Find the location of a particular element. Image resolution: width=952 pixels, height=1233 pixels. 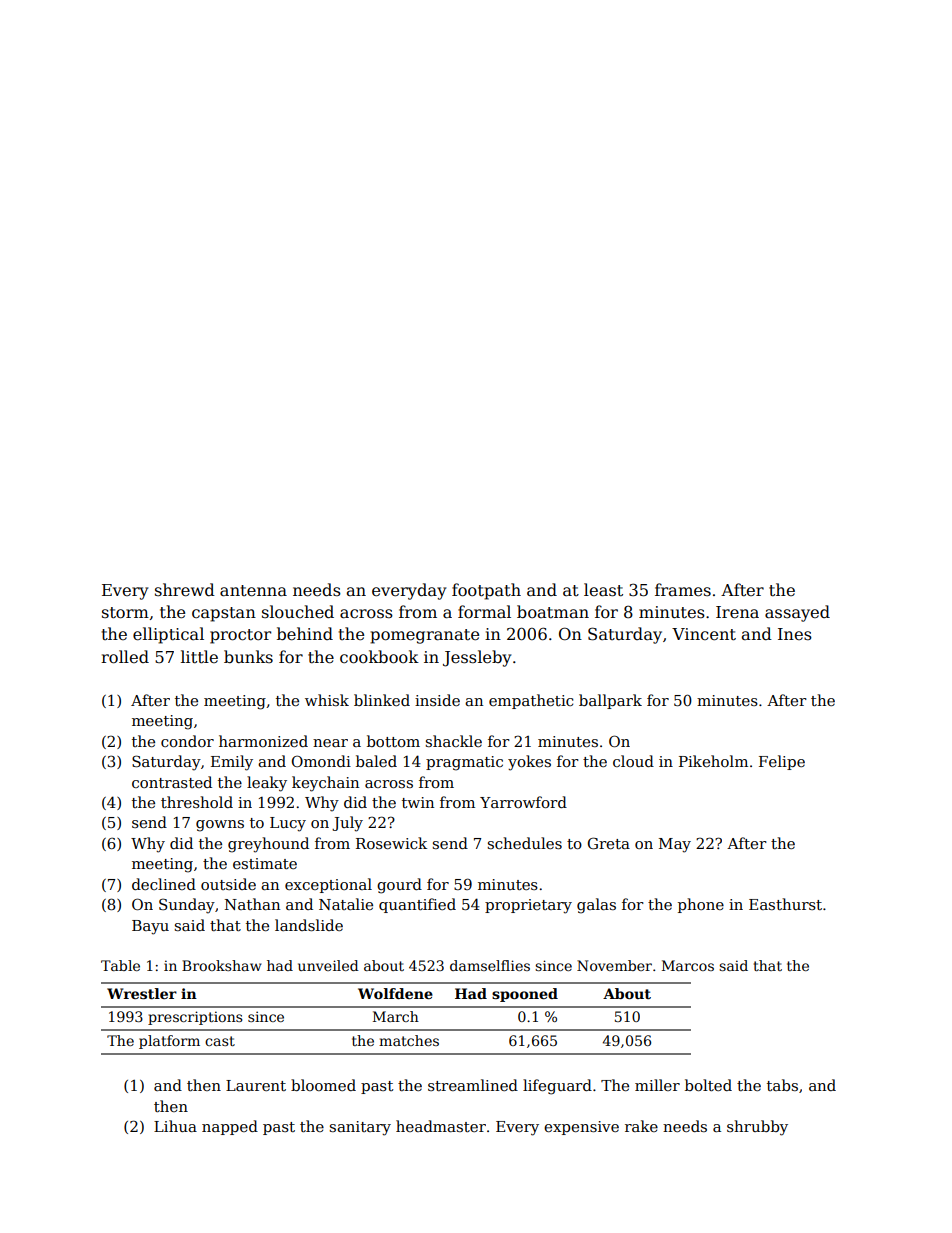

boatman is located at coordinates (553, 611).
